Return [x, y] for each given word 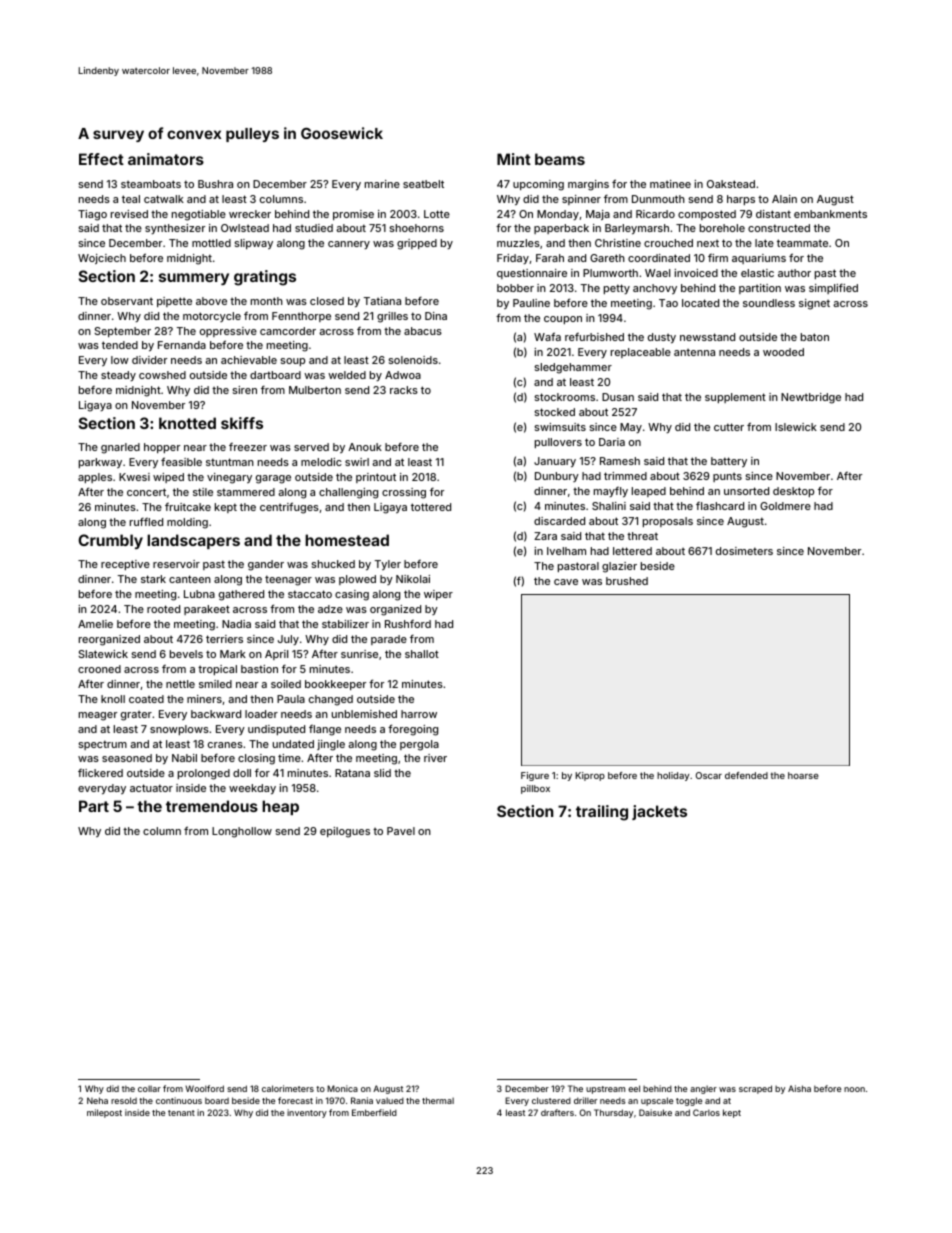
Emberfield [374, 1112]
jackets [659, 812]
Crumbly [110, 541]
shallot [422, 654]
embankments [830, 214]
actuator [151, 788]
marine [382, 184]
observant [127, 301]
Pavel [401, 831]
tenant [181, 1113]
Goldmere [785, 506]
